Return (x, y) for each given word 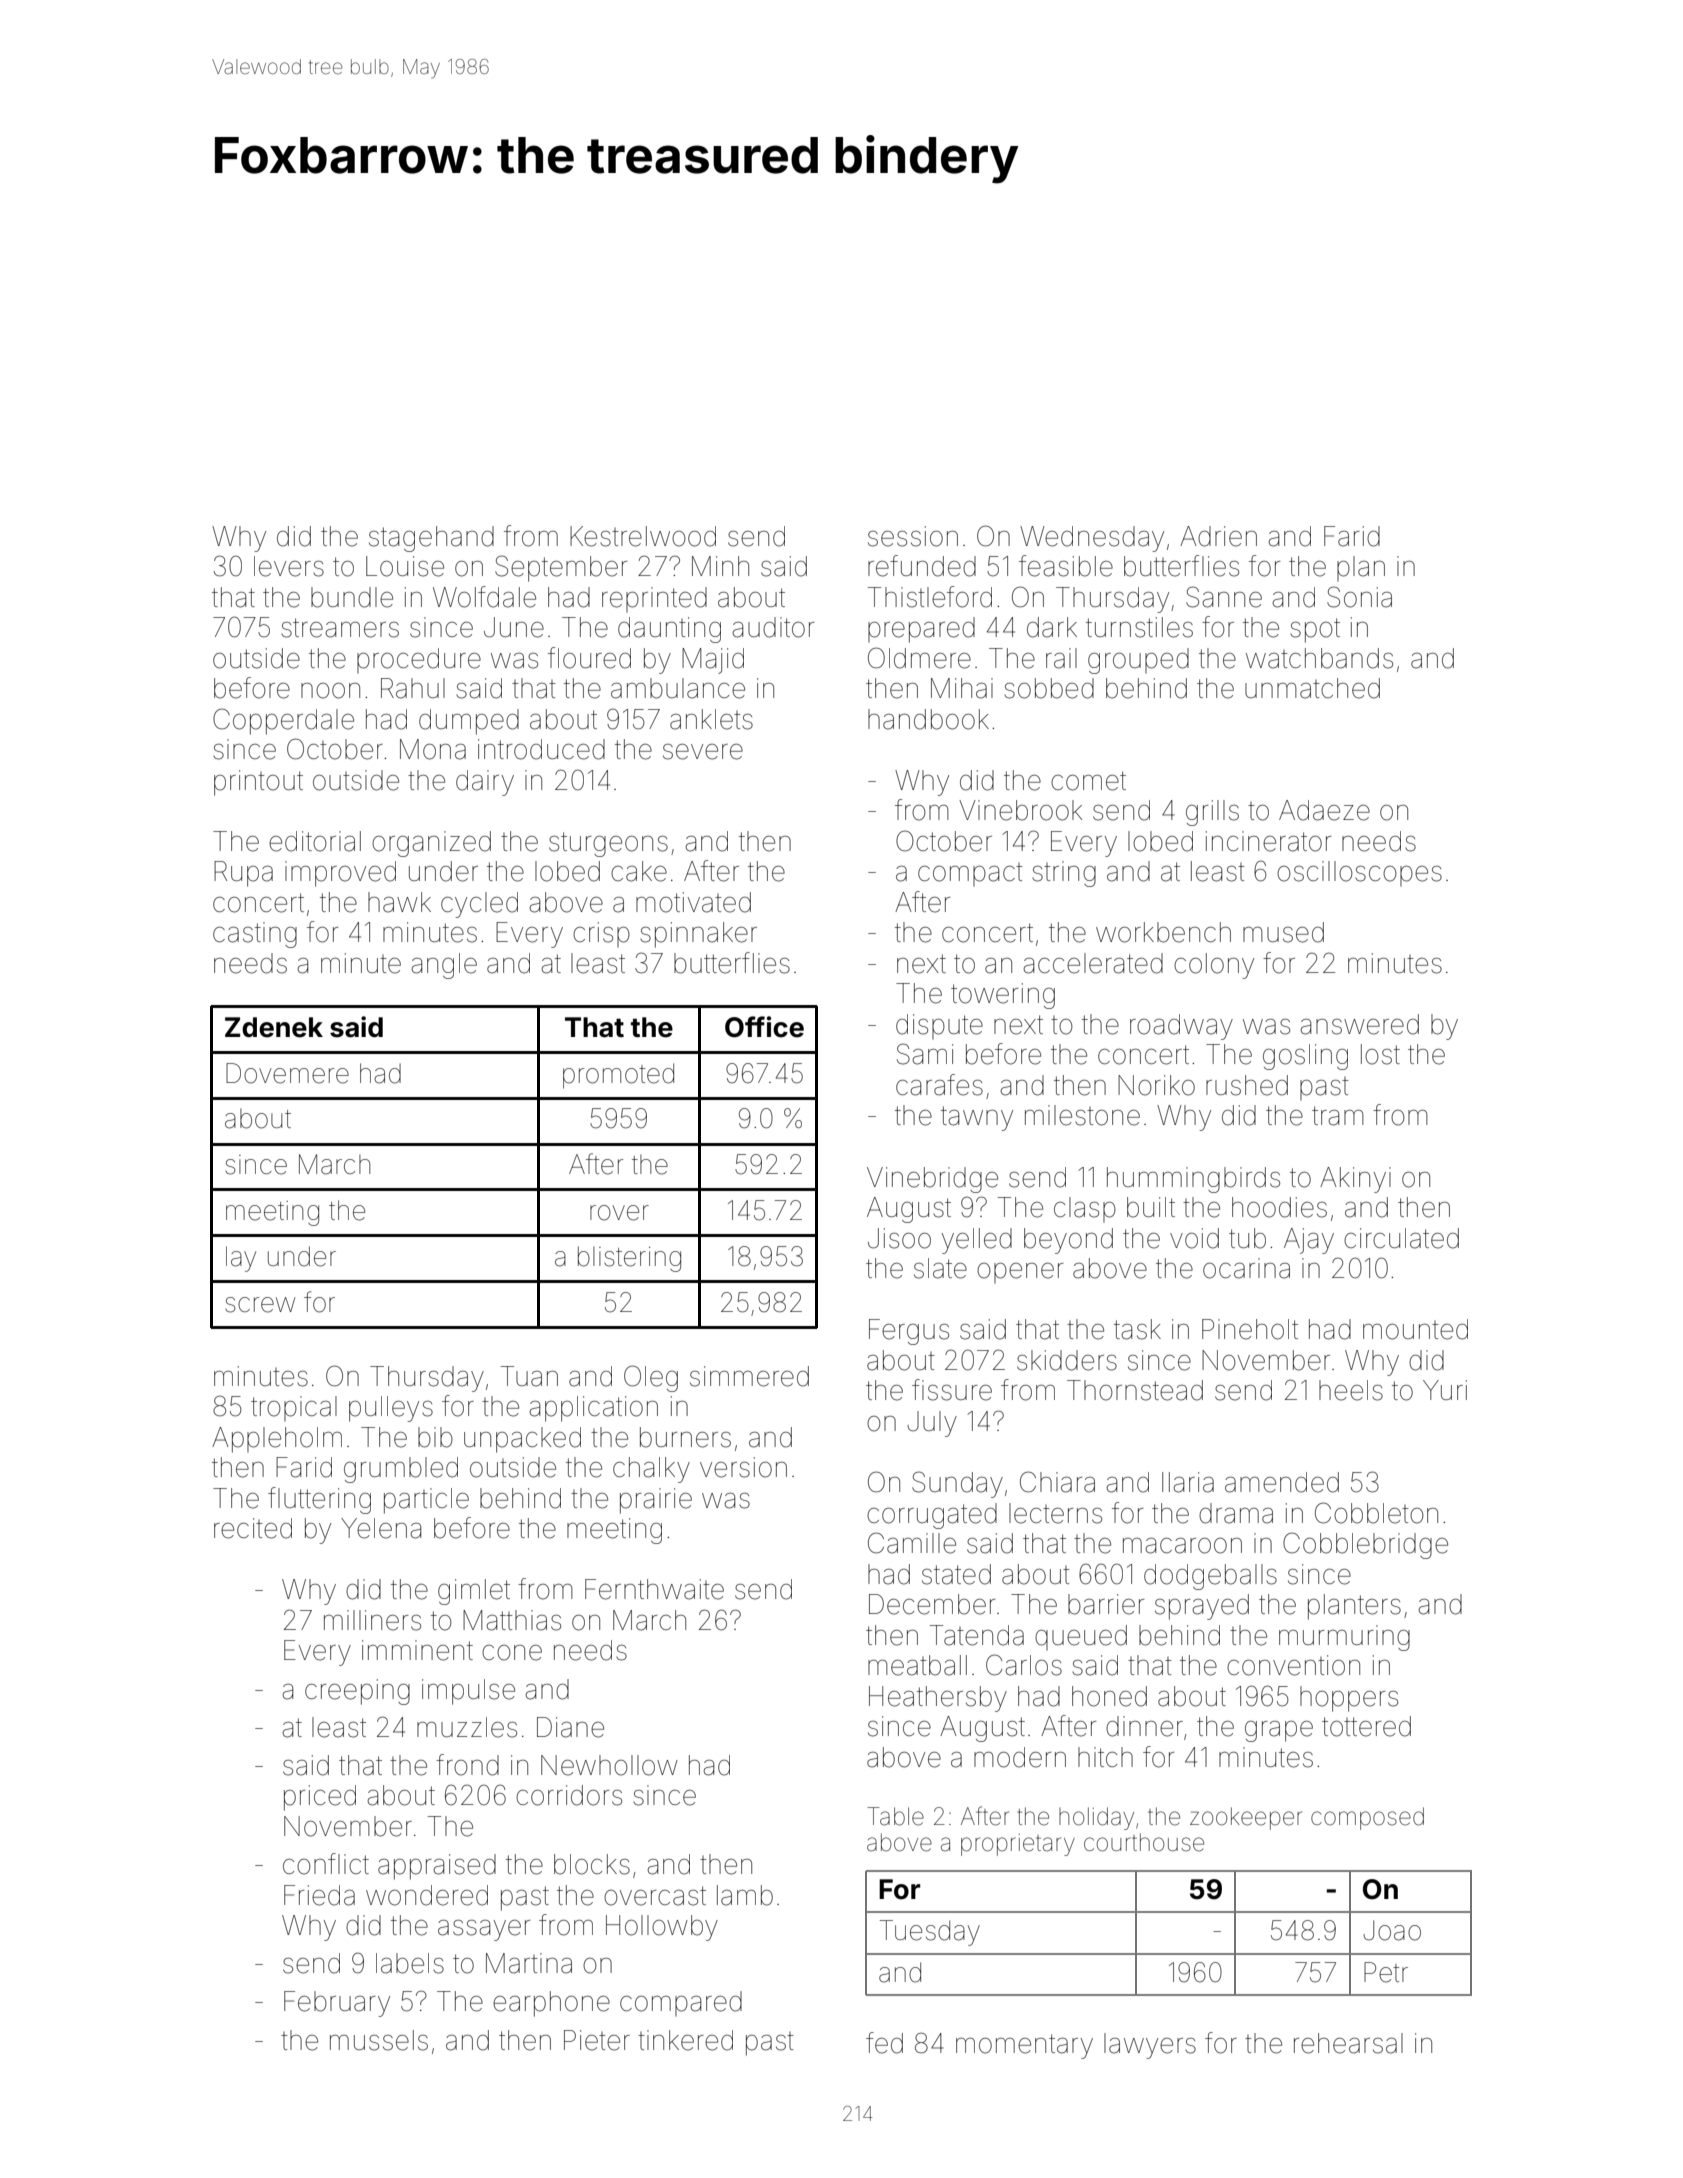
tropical (294, 1408)
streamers (340, 628)
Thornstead (1135, 1390)
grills (1212, 813)
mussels (379, 2040)
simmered (749, 1376)
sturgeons (608, 844)
